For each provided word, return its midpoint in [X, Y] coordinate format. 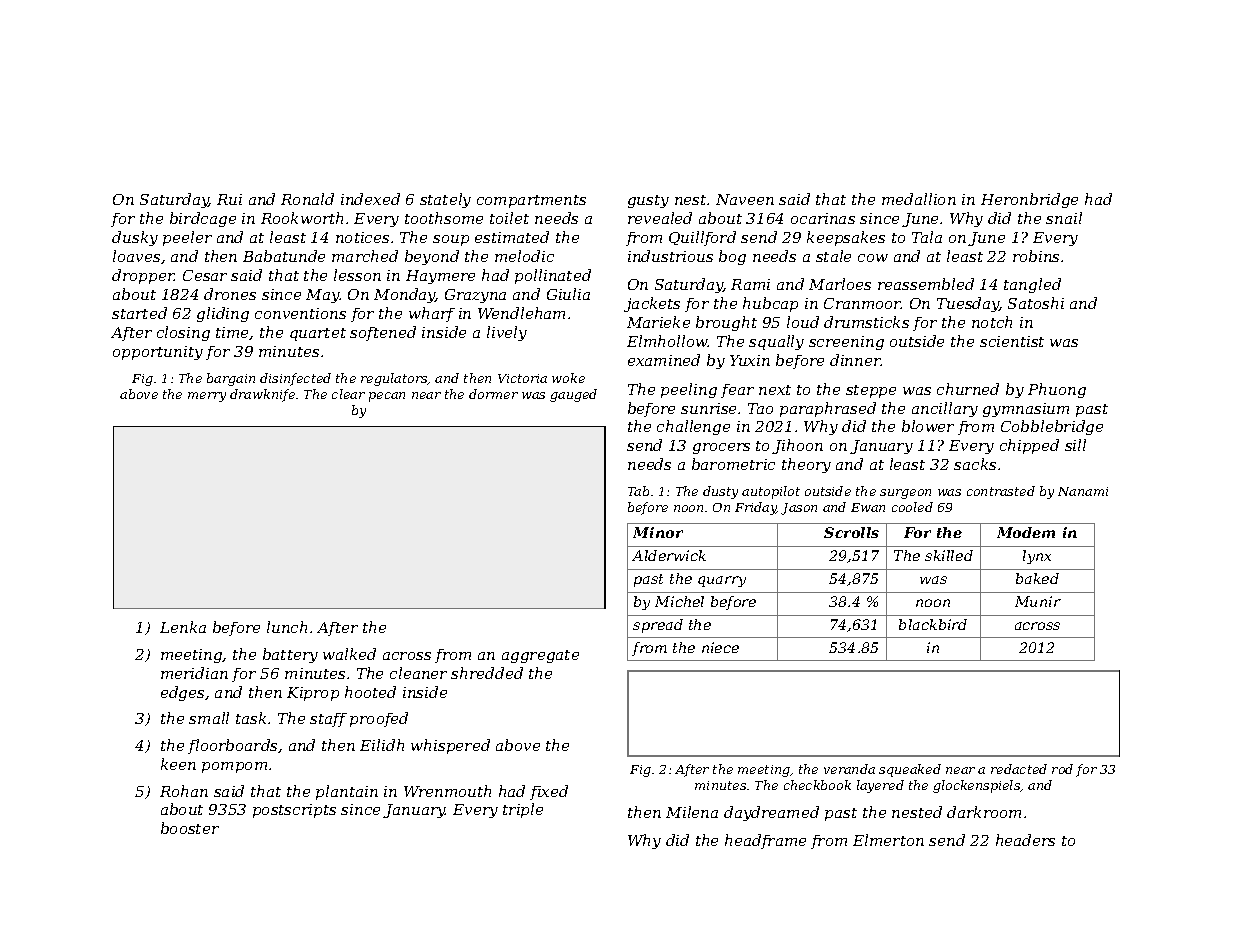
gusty [648, 201]
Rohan [184, 791]
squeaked [910, 770]
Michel [679, 601]
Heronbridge [1029, 200]
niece [720, 647]
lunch [287, 627]
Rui [229, 199]
